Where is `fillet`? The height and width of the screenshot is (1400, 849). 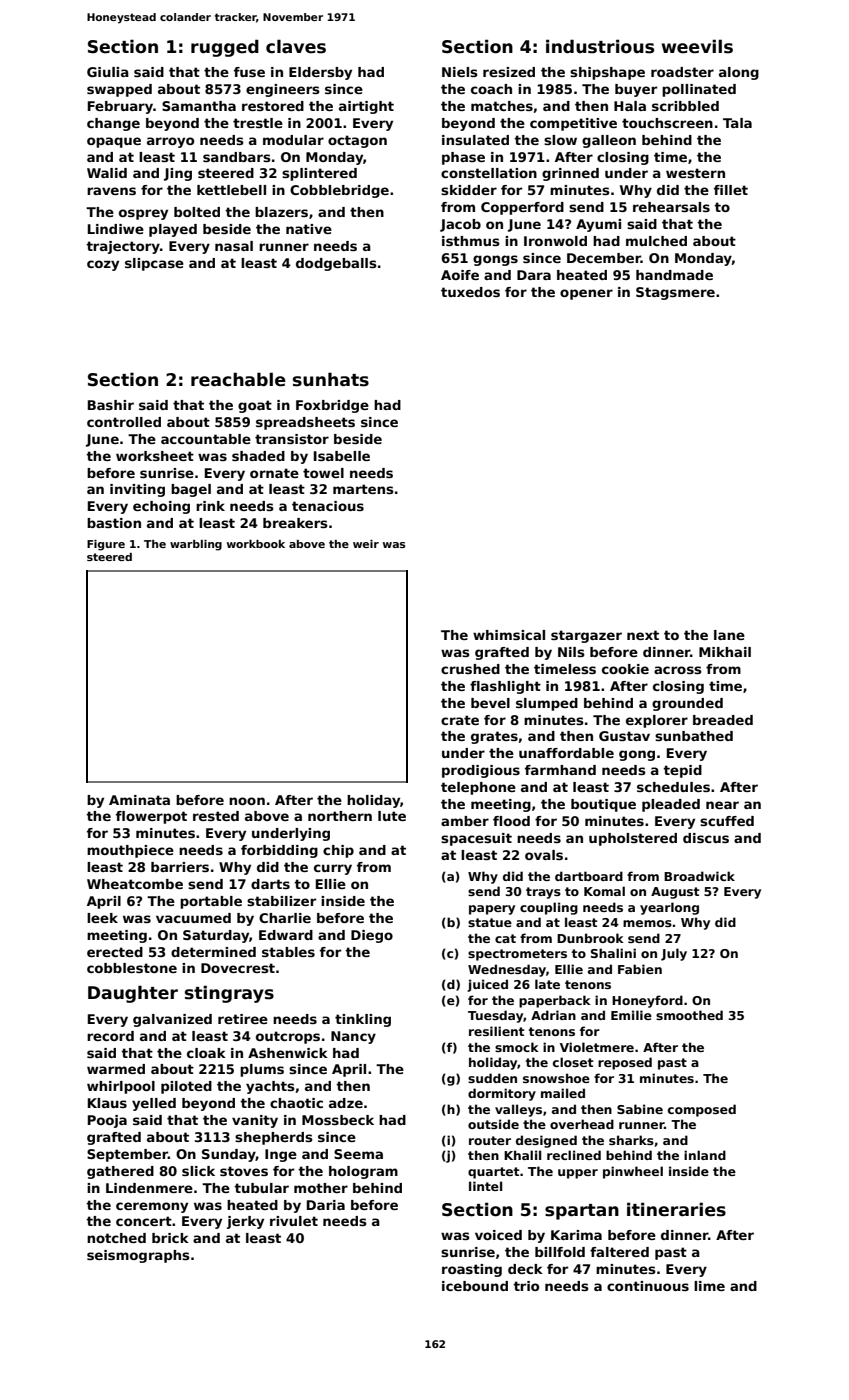 fillet is located at coordinates (731, 190).
